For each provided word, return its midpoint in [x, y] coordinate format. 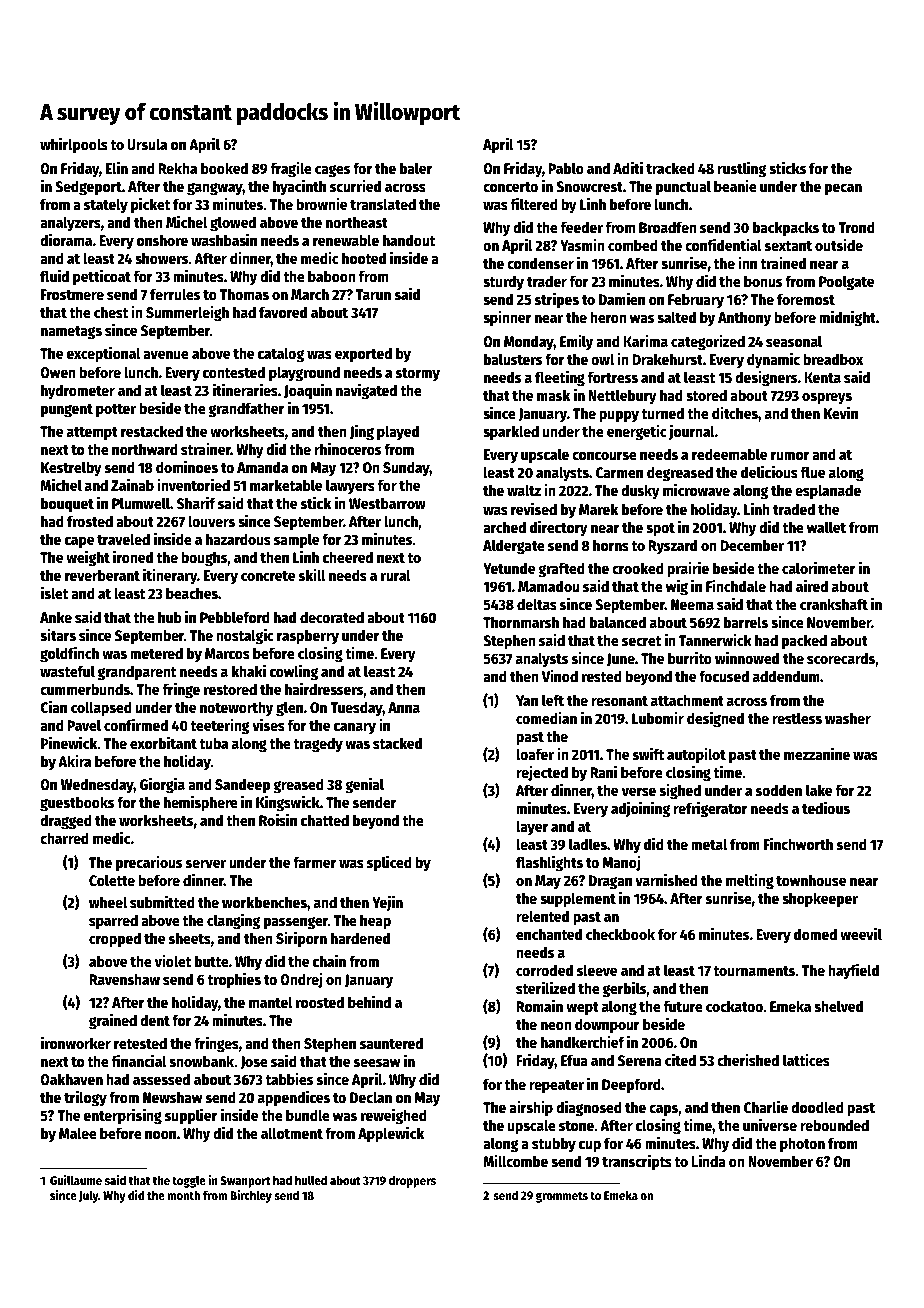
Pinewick [69, 742]
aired [812, 585]
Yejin [387, 903]
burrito [690, 657]
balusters [513, 359]
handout [409, 240]
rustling [741, 169]
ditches [735, 412]
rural [396, 575]
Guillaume [76, 1180]
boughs [204, 559]
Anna [404, 707]
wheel [108, 902]
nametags [71, 333]
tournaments [754, 971]
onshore [162, 240]
